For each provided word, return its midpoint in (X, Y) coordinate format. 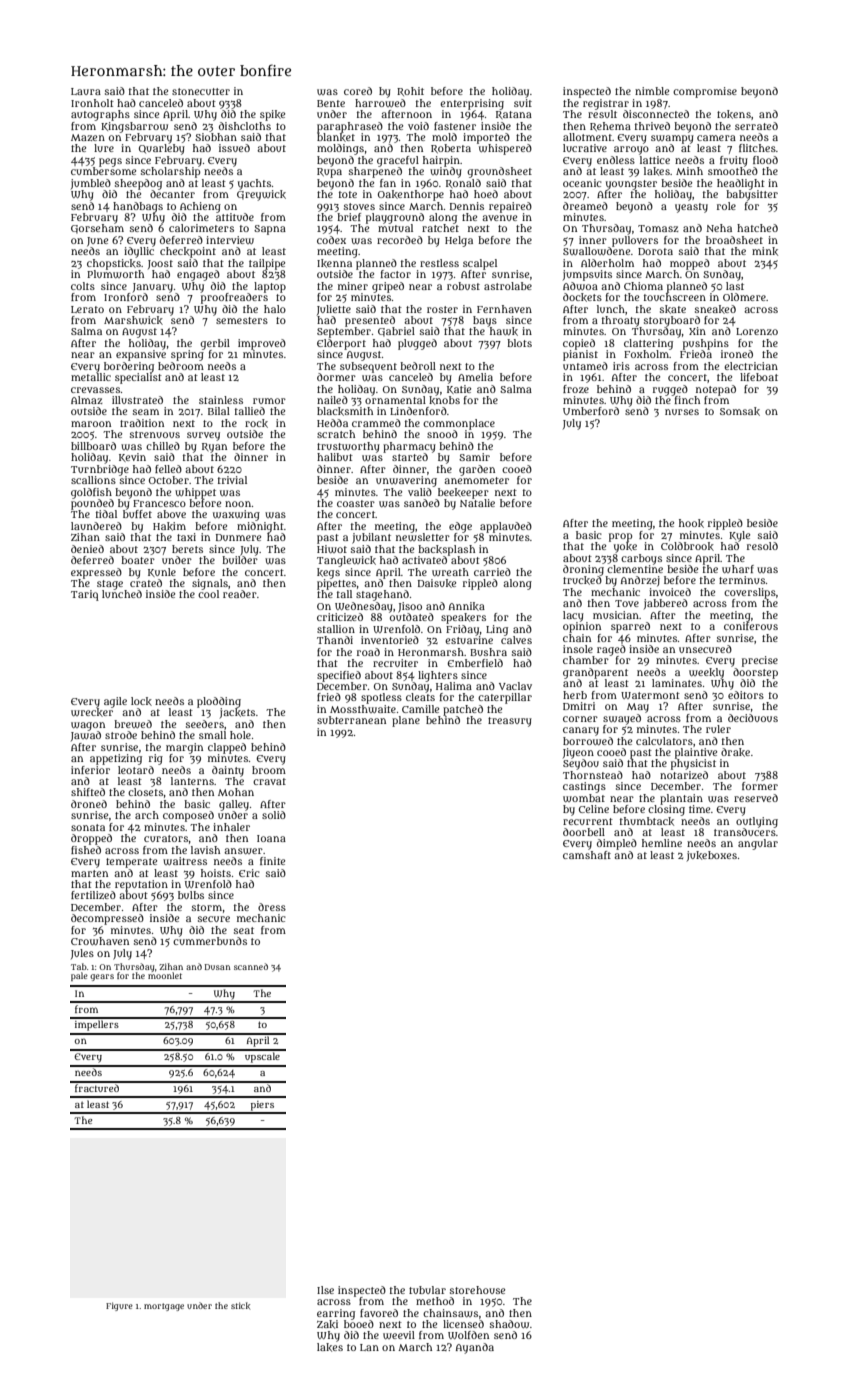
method (435, 1301)
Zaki (327, 1324)
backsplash (446, 550)
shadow (509, 1324)
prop (620, 537)
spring (187, 355)
